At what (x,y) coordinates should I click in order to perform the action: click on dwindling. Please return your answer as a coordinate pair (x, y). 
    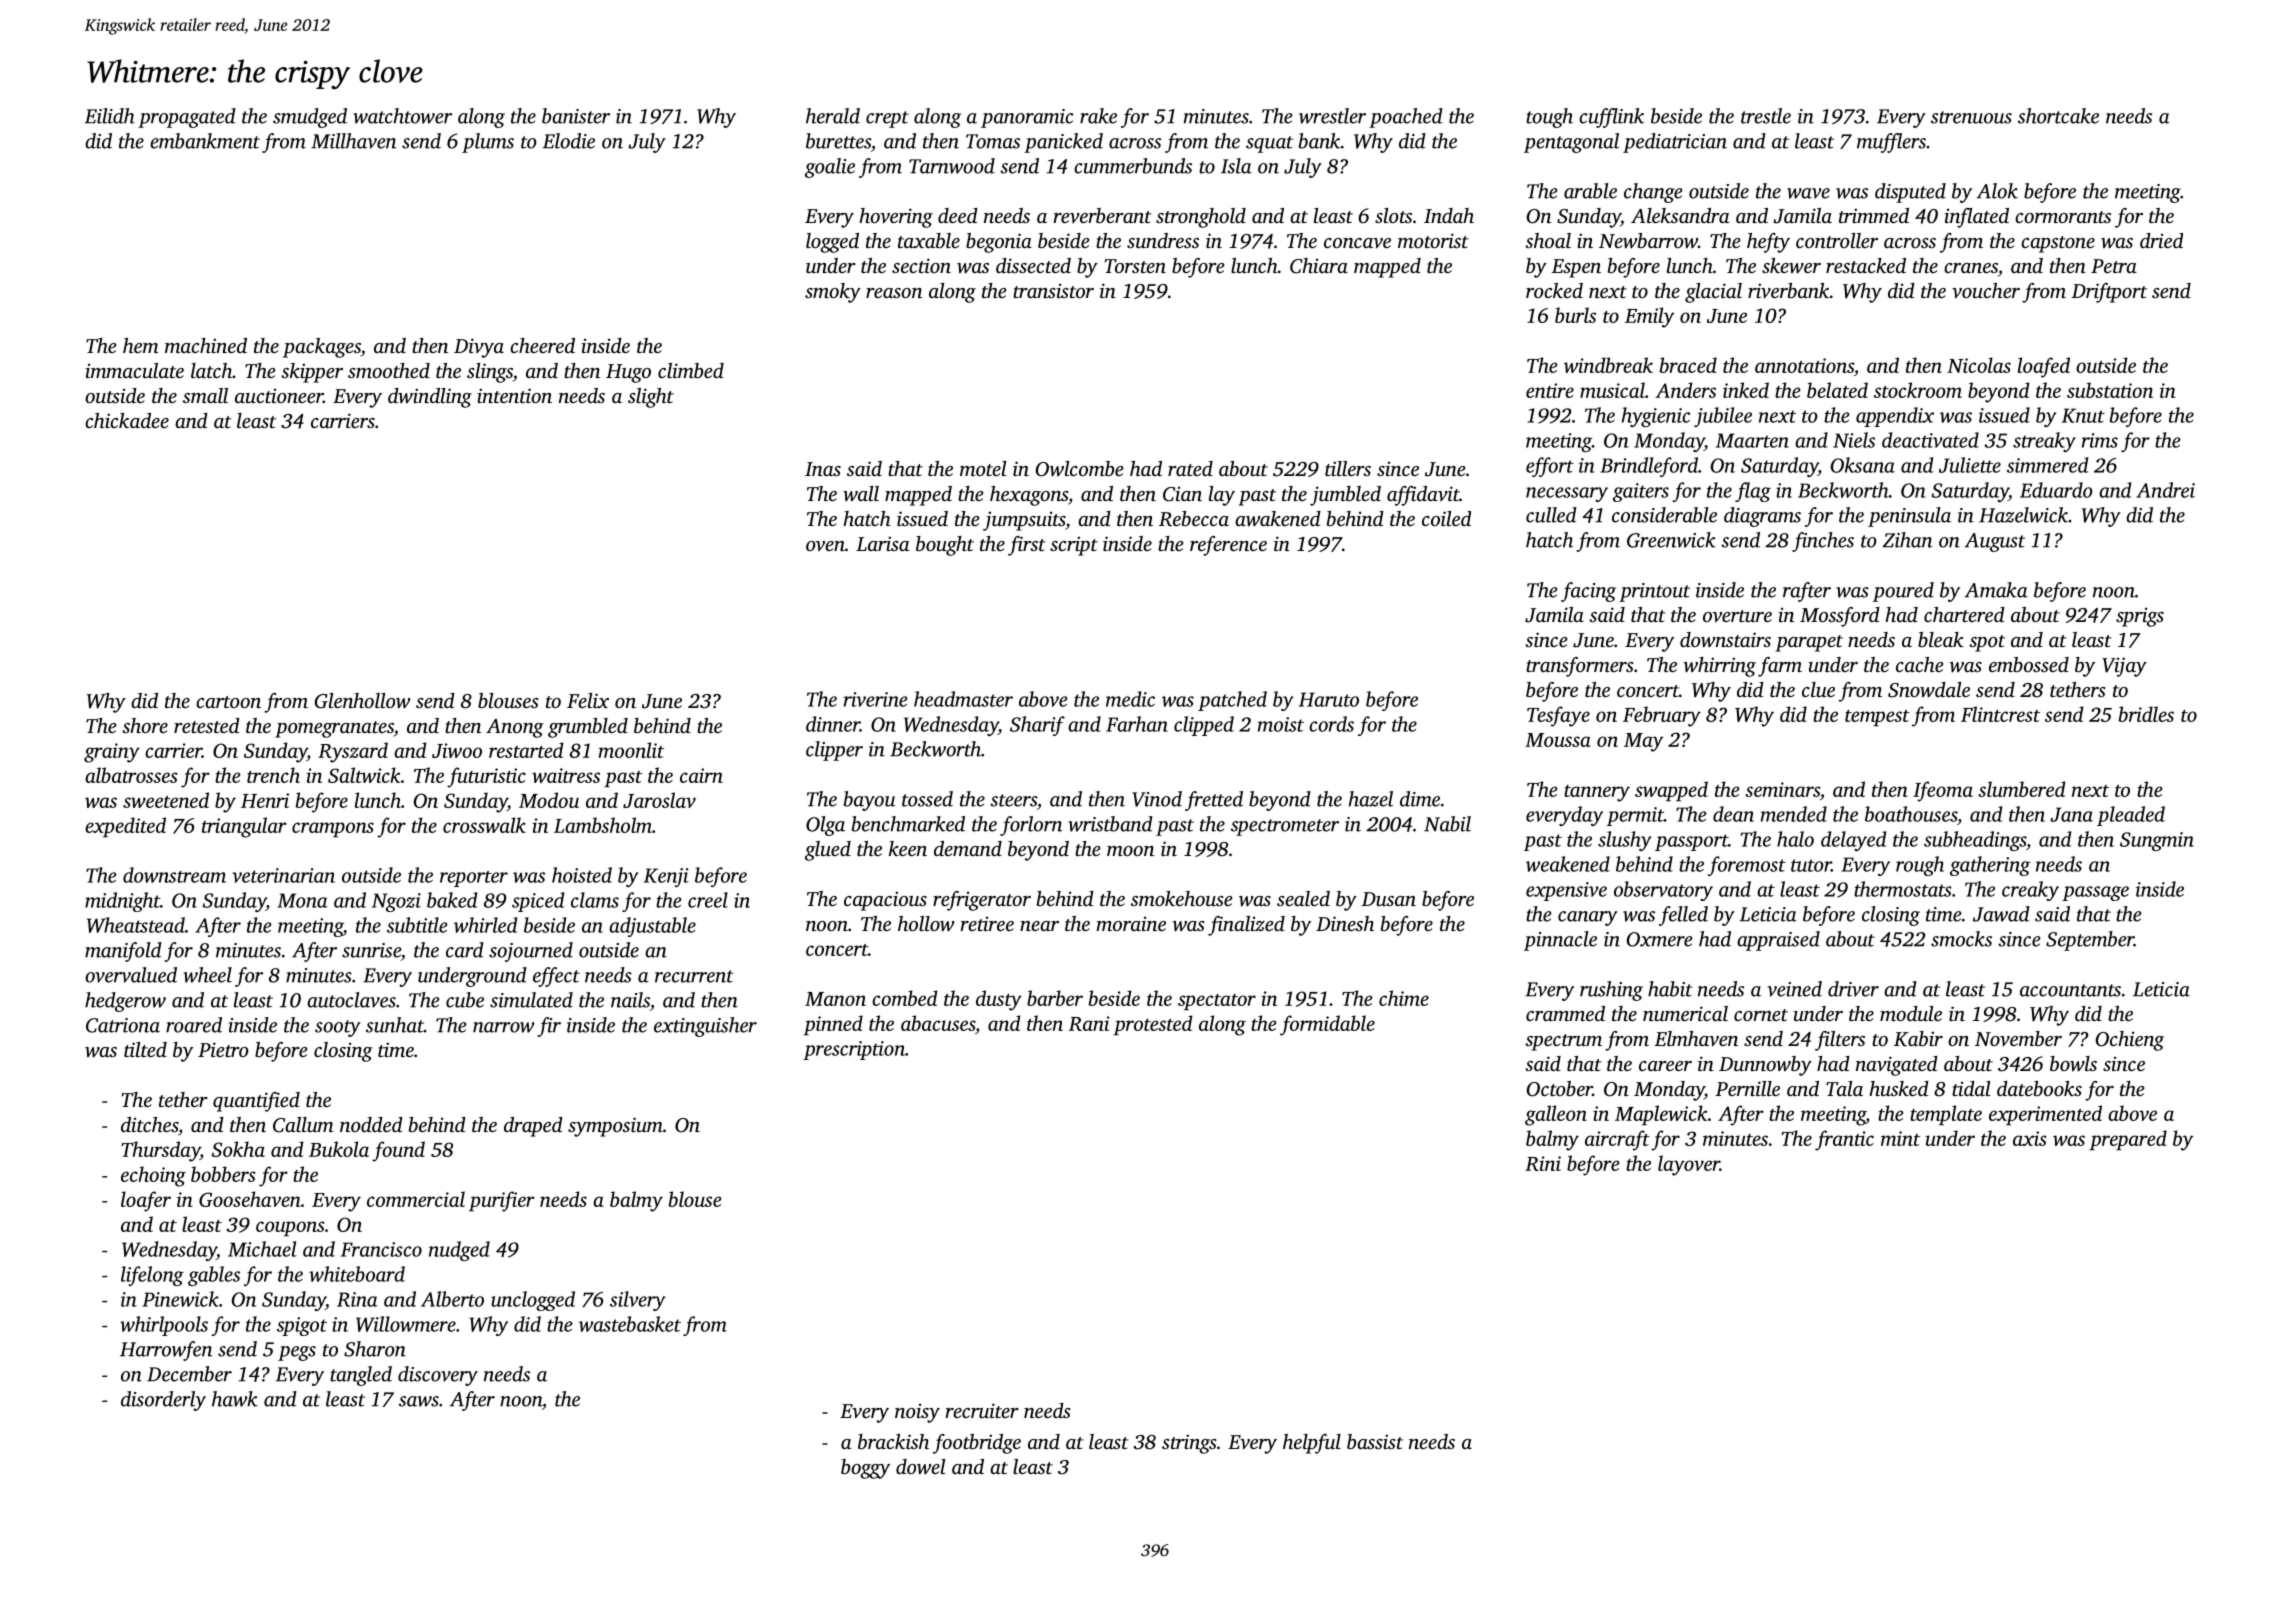
    Looking at the image, I should click on (430, 398).
